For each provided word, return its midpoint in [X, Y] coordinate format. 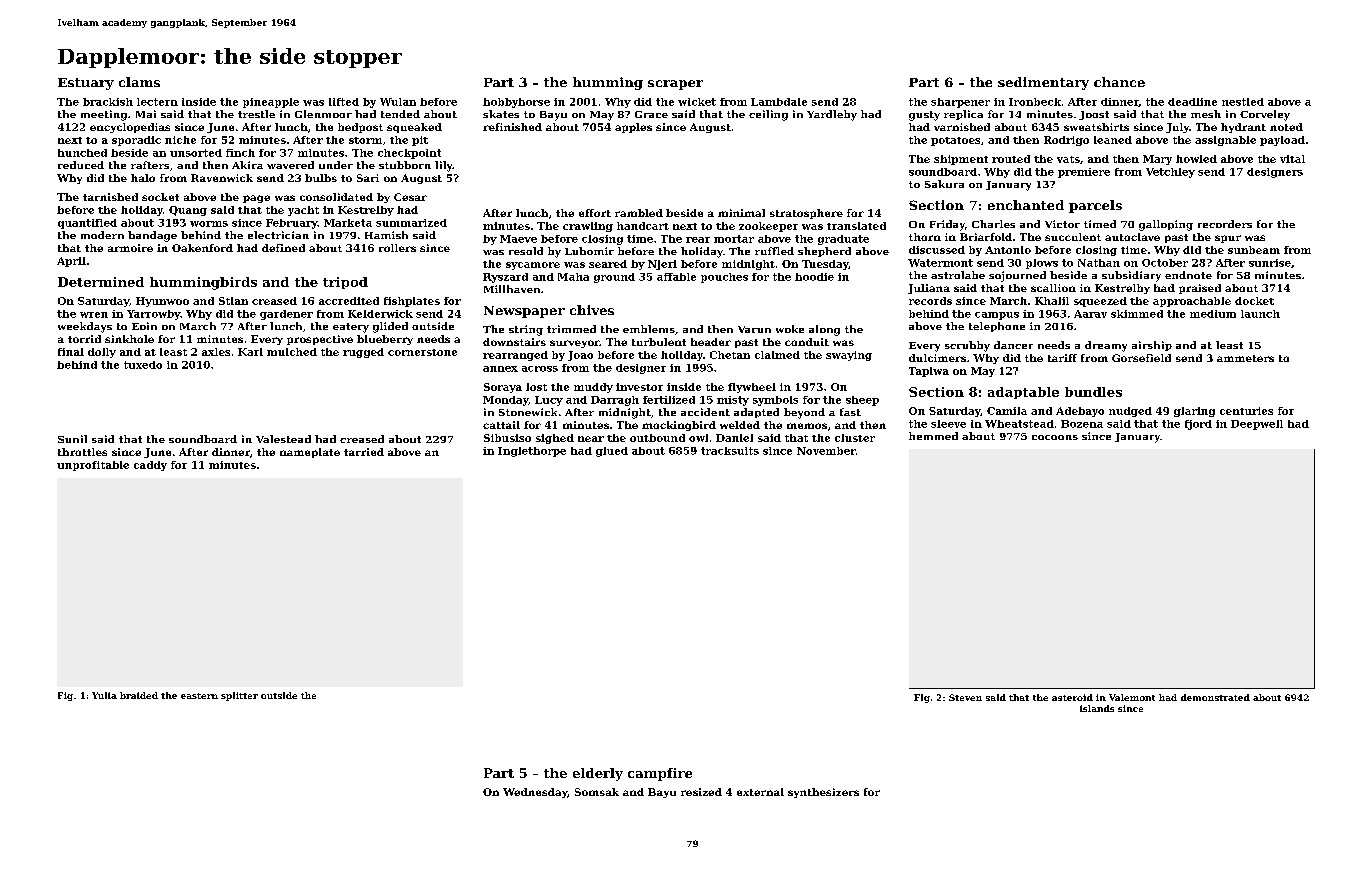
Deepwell [1257, 425]
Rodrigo [1066, 141]
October [1165, 263]
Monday [506, 401]
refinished [512, 127]
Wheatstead [1019, 424]
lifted [344, 102]
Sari [368, 178]
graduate [843, 240]
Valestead [283, 439]
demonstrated [1215, 697]
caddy [150, 466]
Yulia [104, 695]
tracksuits [730, 451]
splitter [239, 696]
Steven [965, 697]
